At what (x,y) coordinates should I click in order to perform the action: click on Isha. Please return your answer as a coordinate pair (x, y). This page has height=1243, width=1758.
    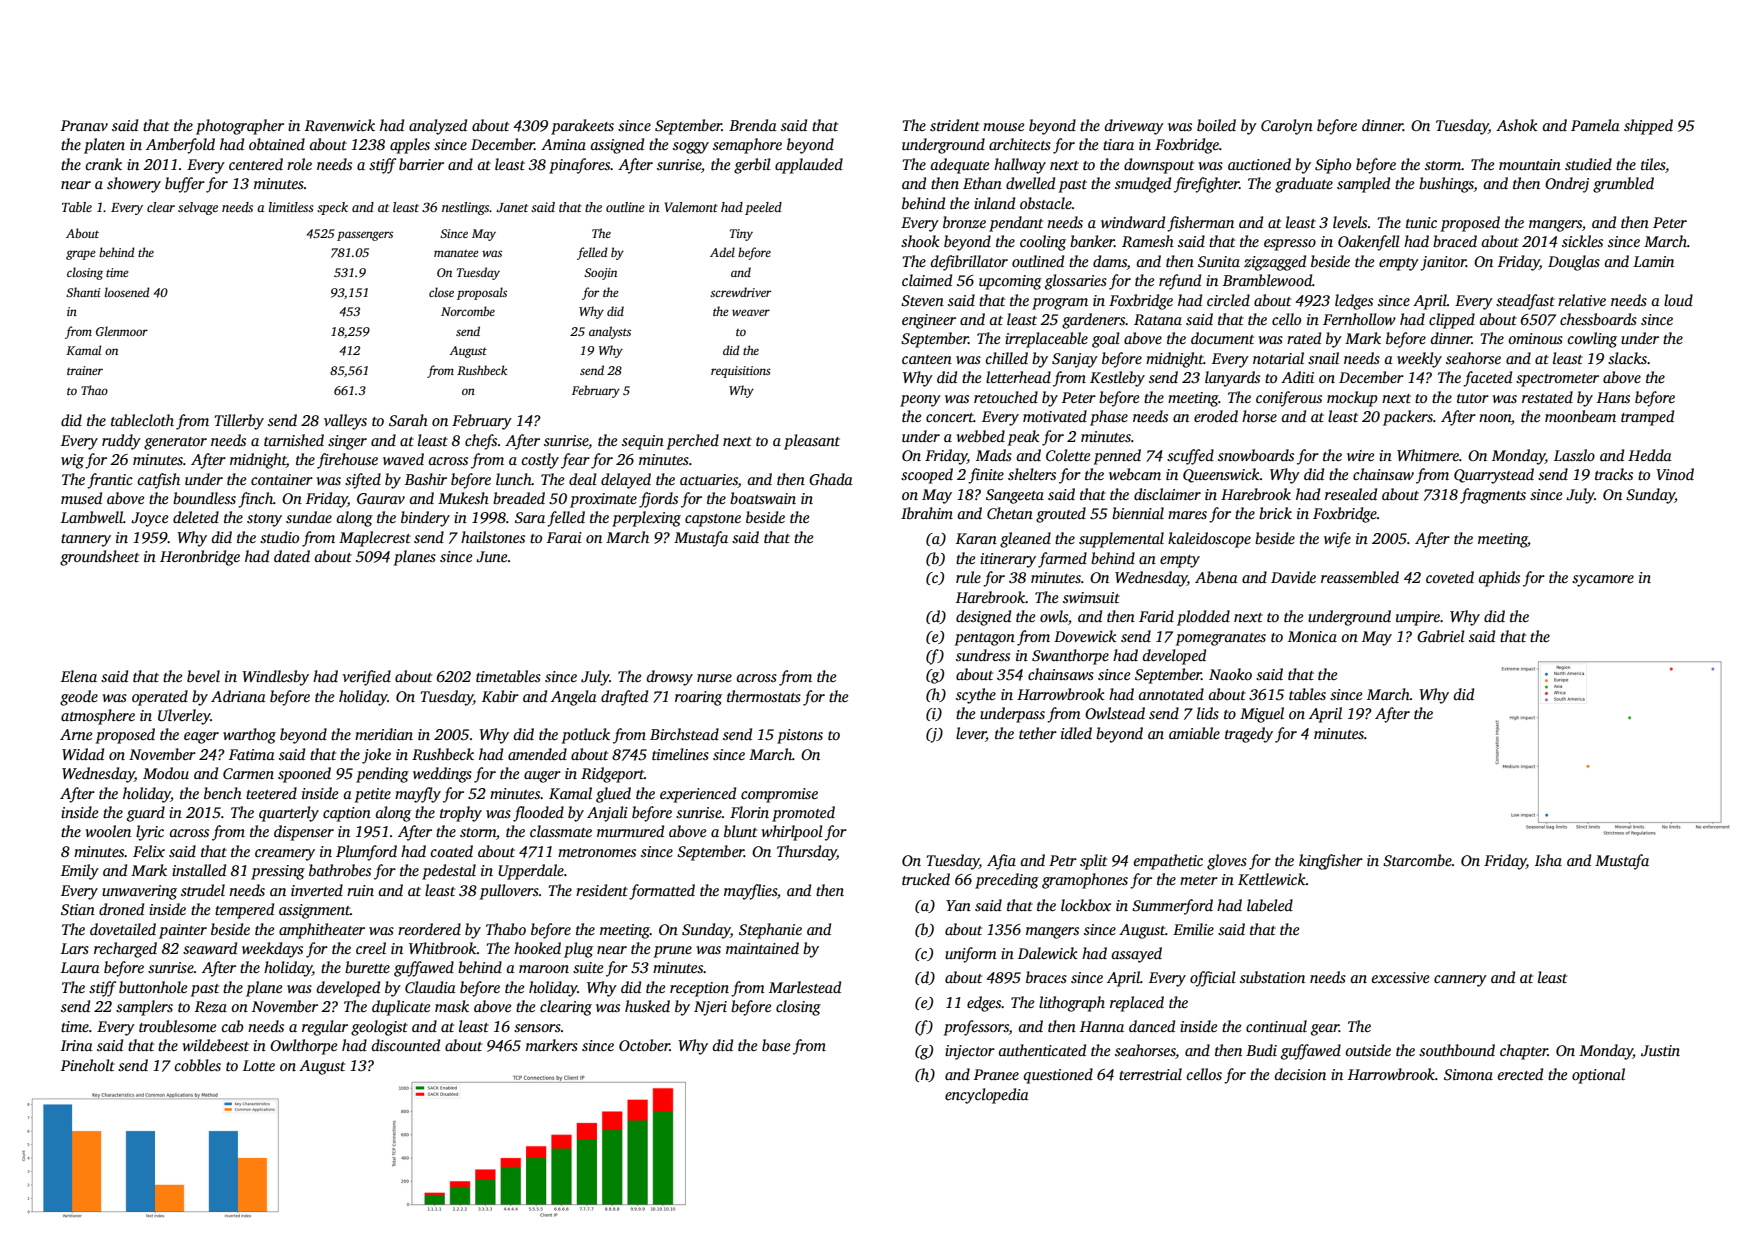
    Looking at the image, I should click on (1548, 860).
